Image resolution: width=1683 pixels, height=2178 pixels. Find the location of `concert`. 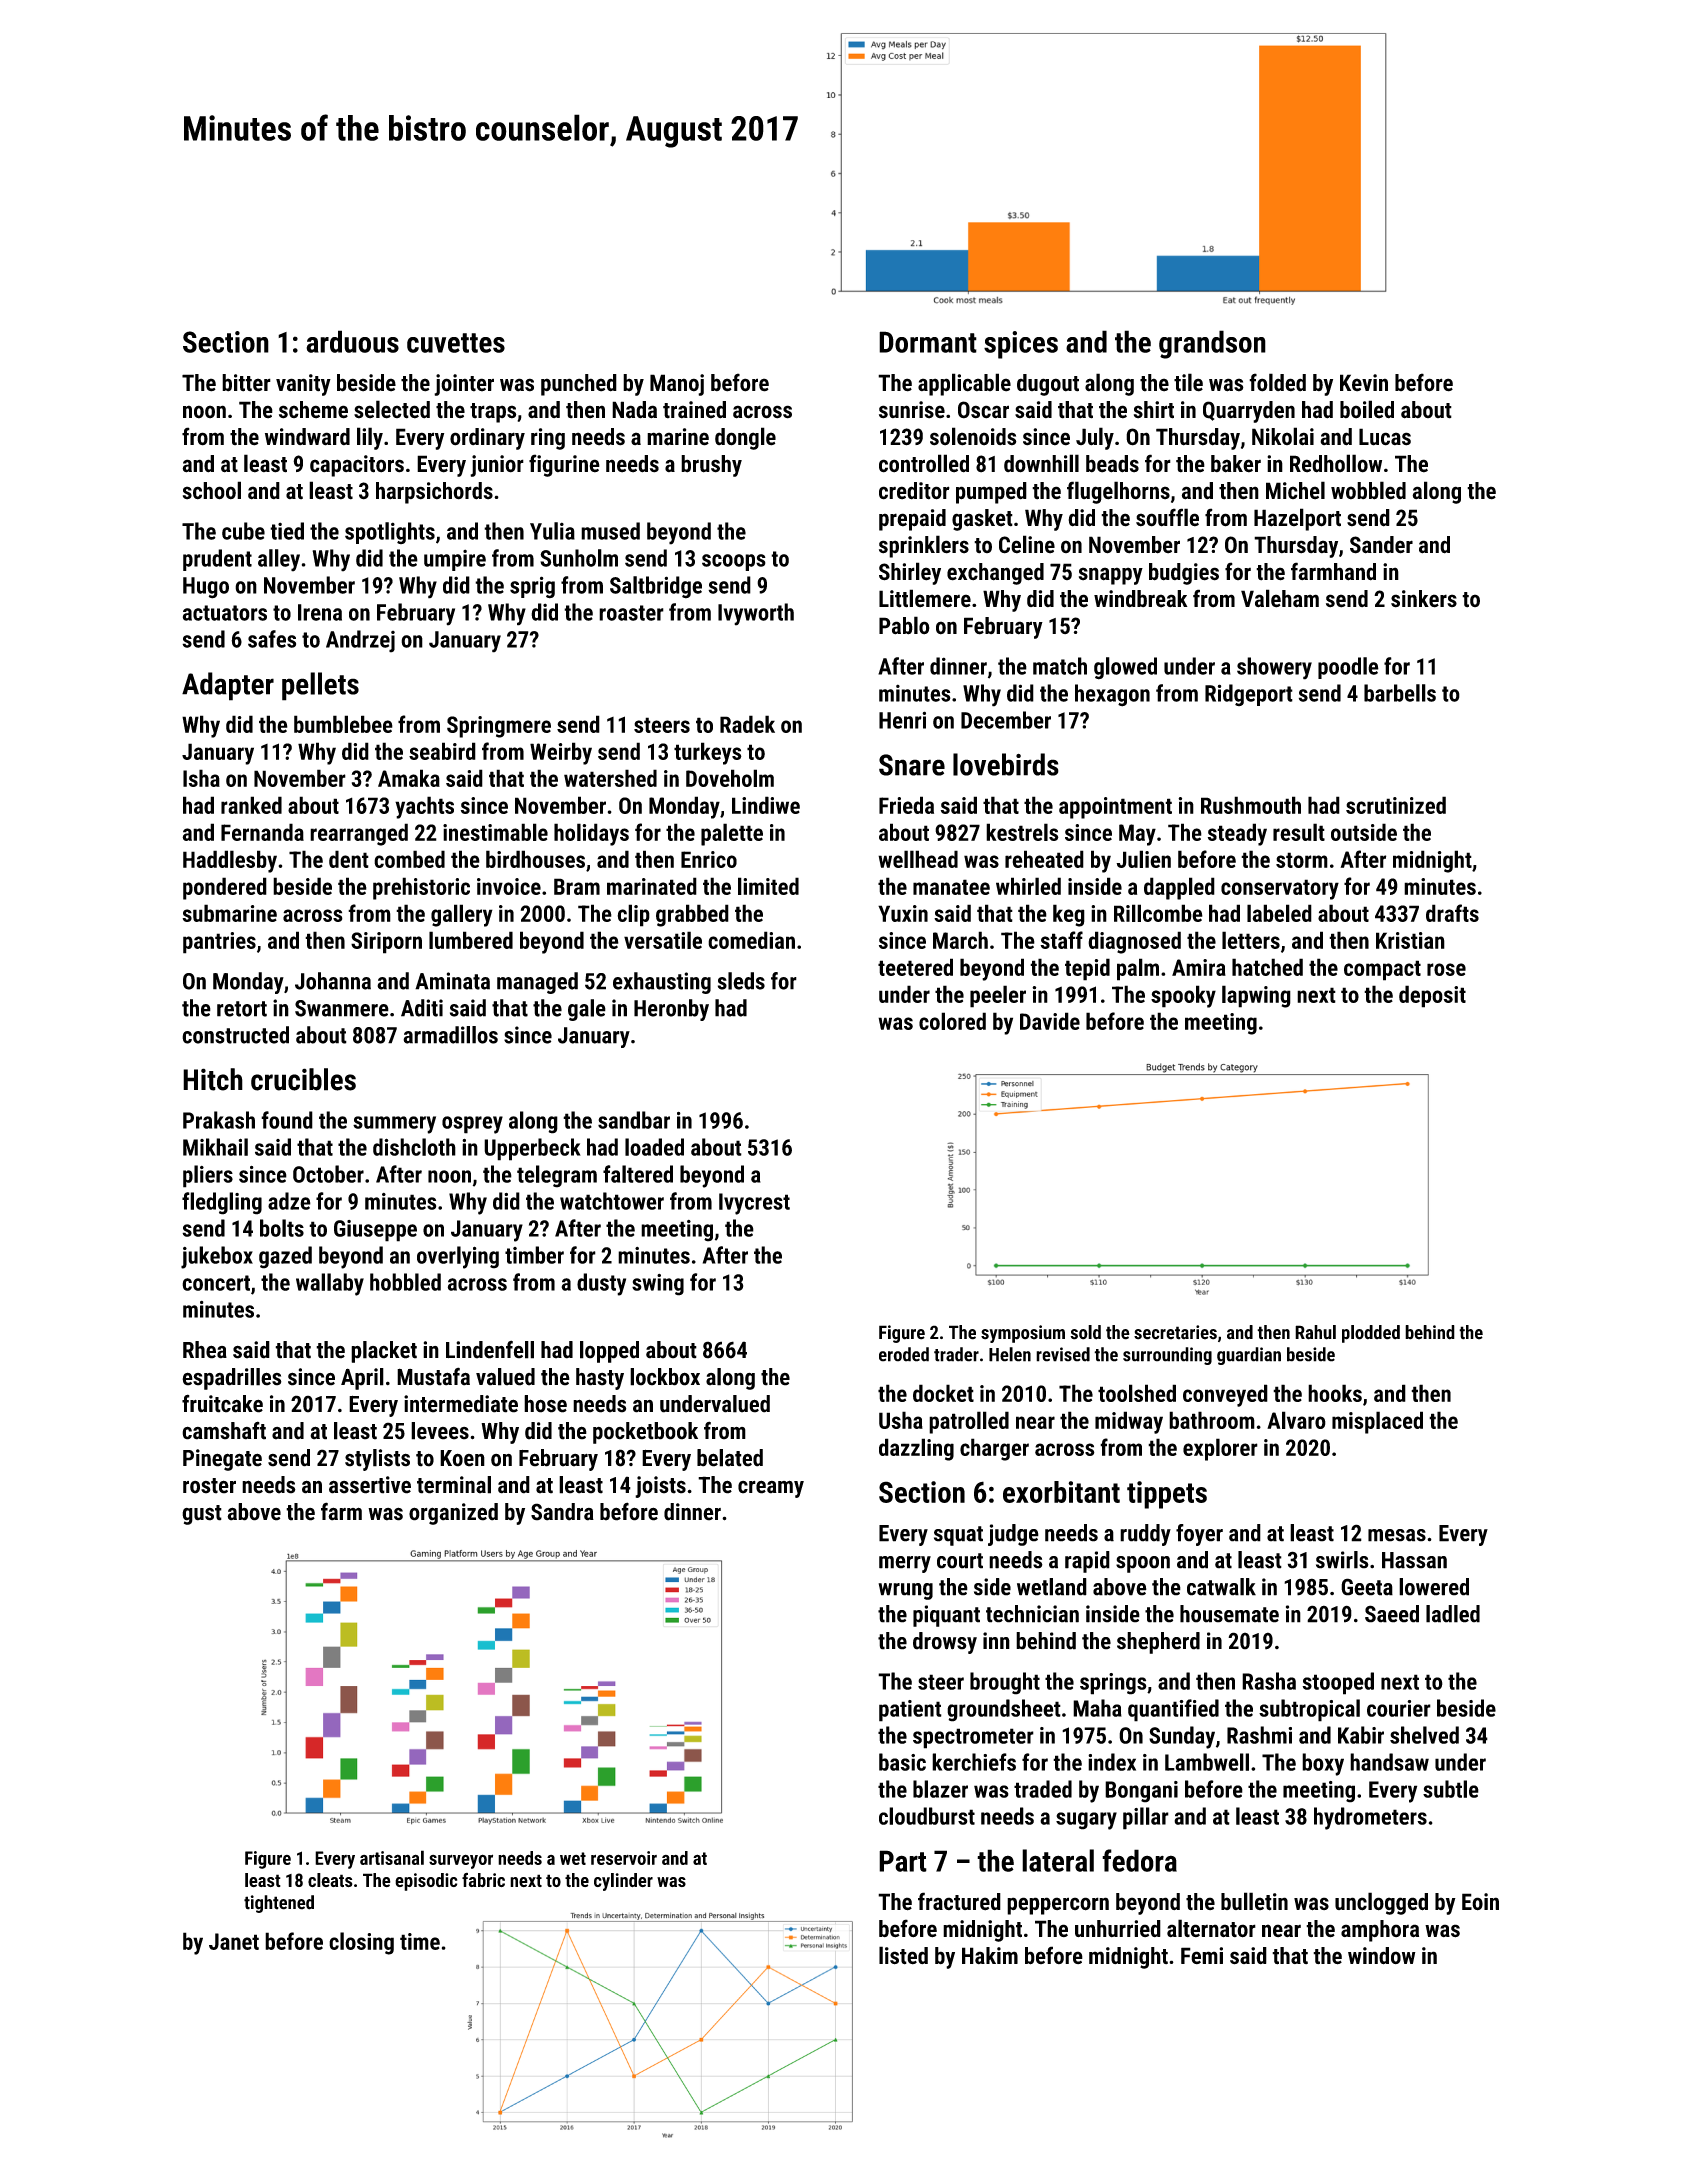

concert is located at coordinates (216, 1283).
